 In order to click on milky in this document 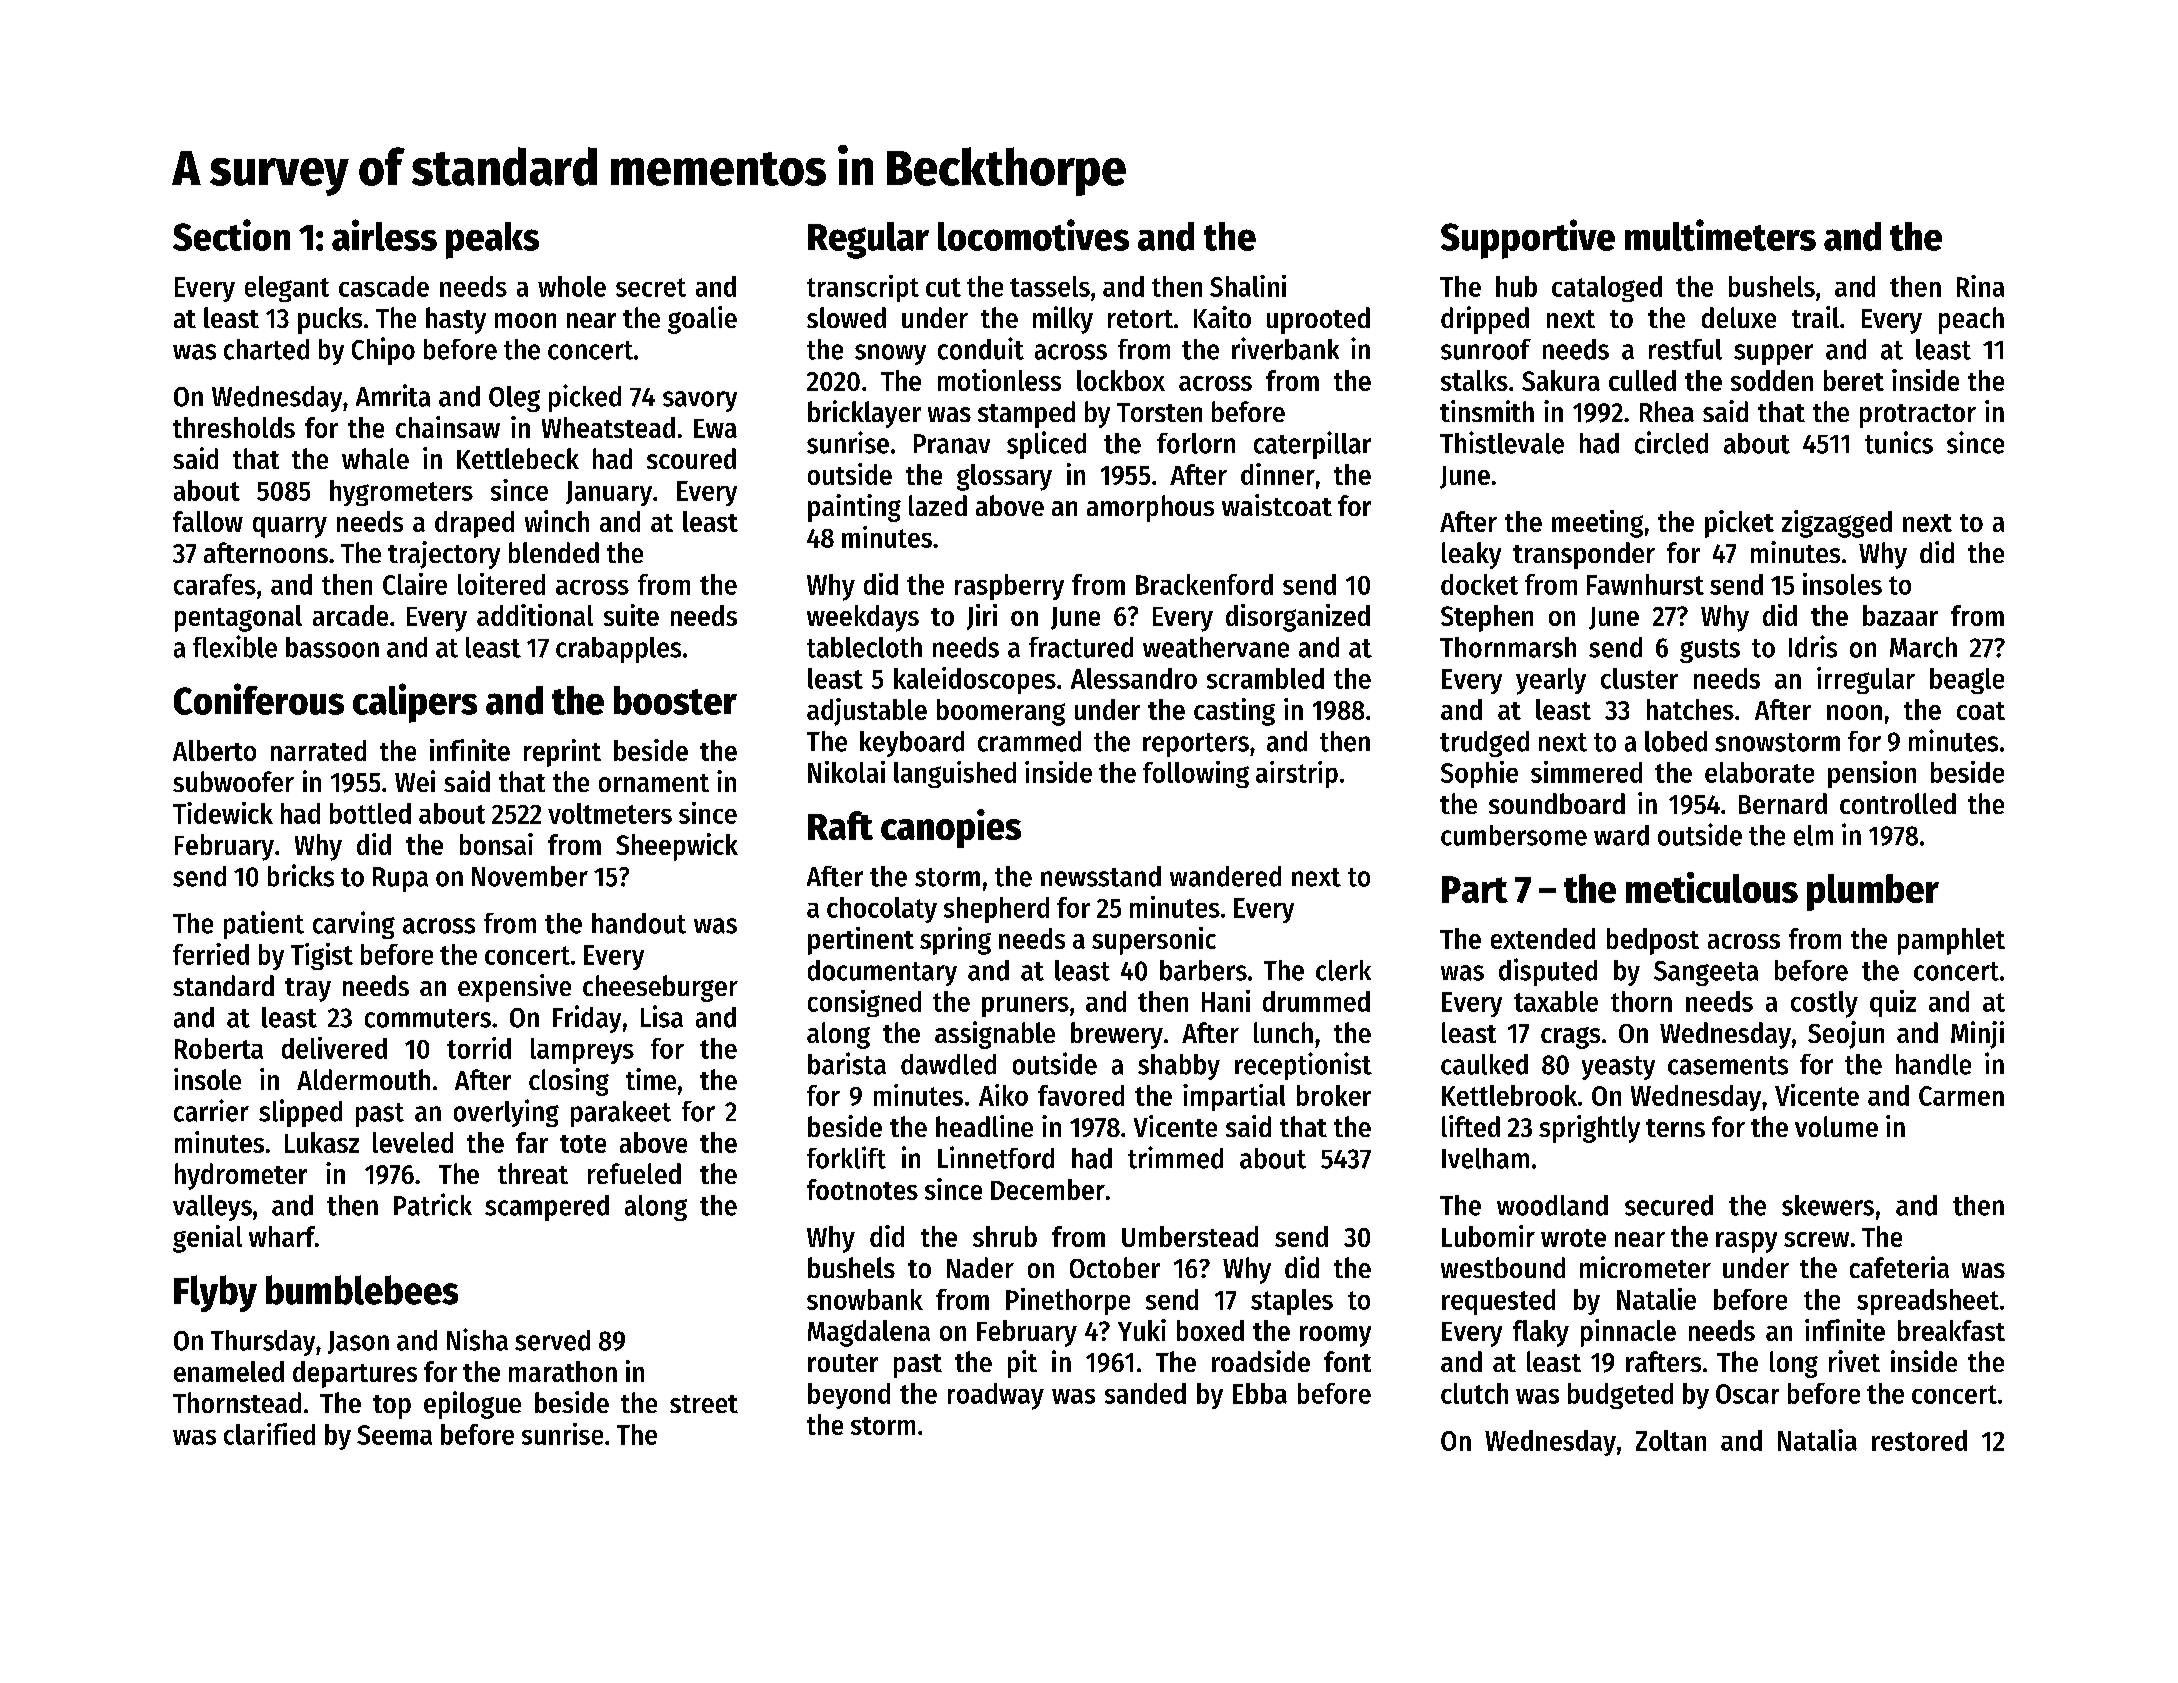, I will do `click(1063, 320)`.
